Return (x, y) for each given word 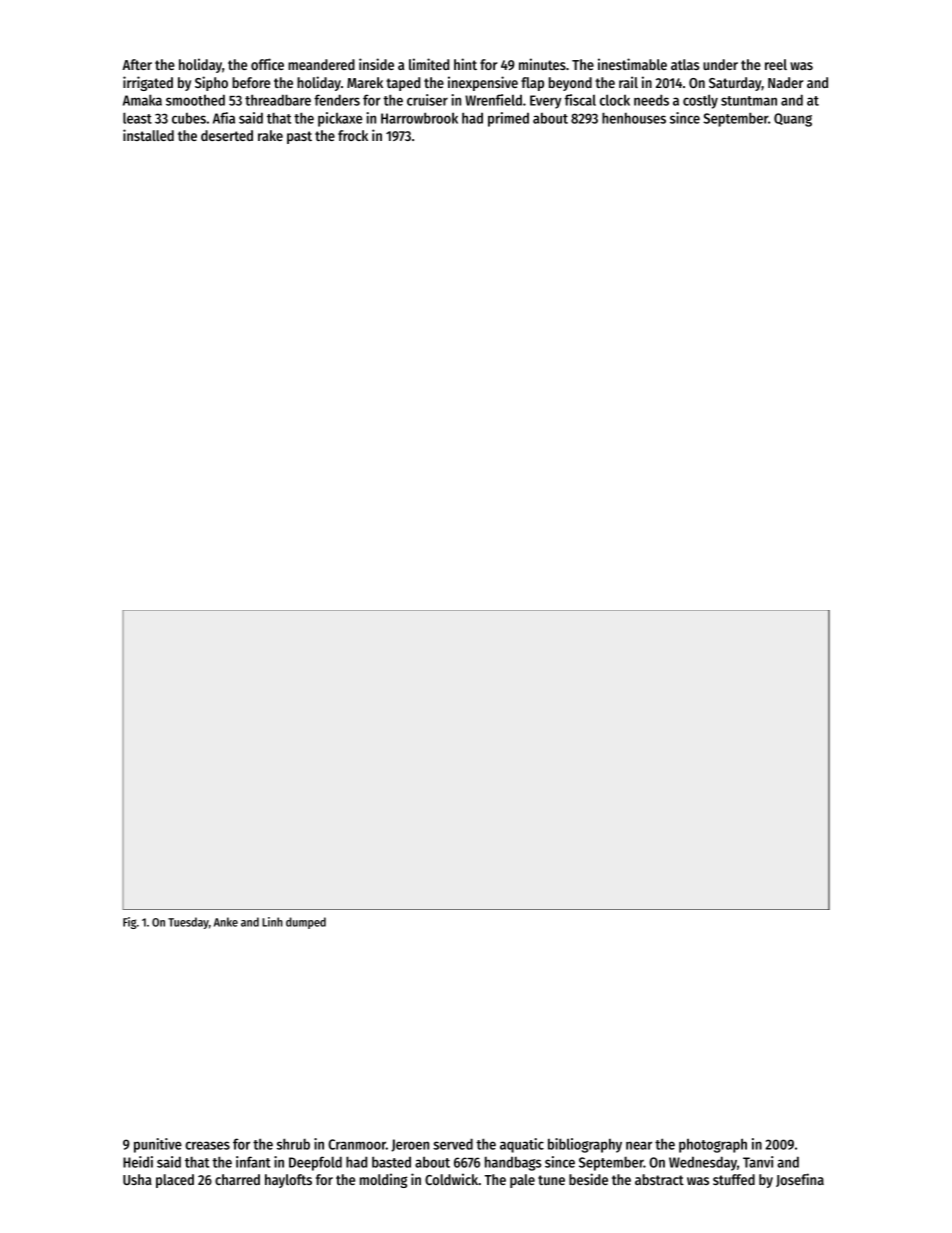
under (720, 64)
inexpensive (483, 83)
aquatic (522, 1145)
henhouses (634, 118)
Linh (272, 922)
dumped (306, 923)
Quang (793, 120)
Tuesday (188, 923)
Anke (226, 922)
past (299, 137)
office (267, 64)
